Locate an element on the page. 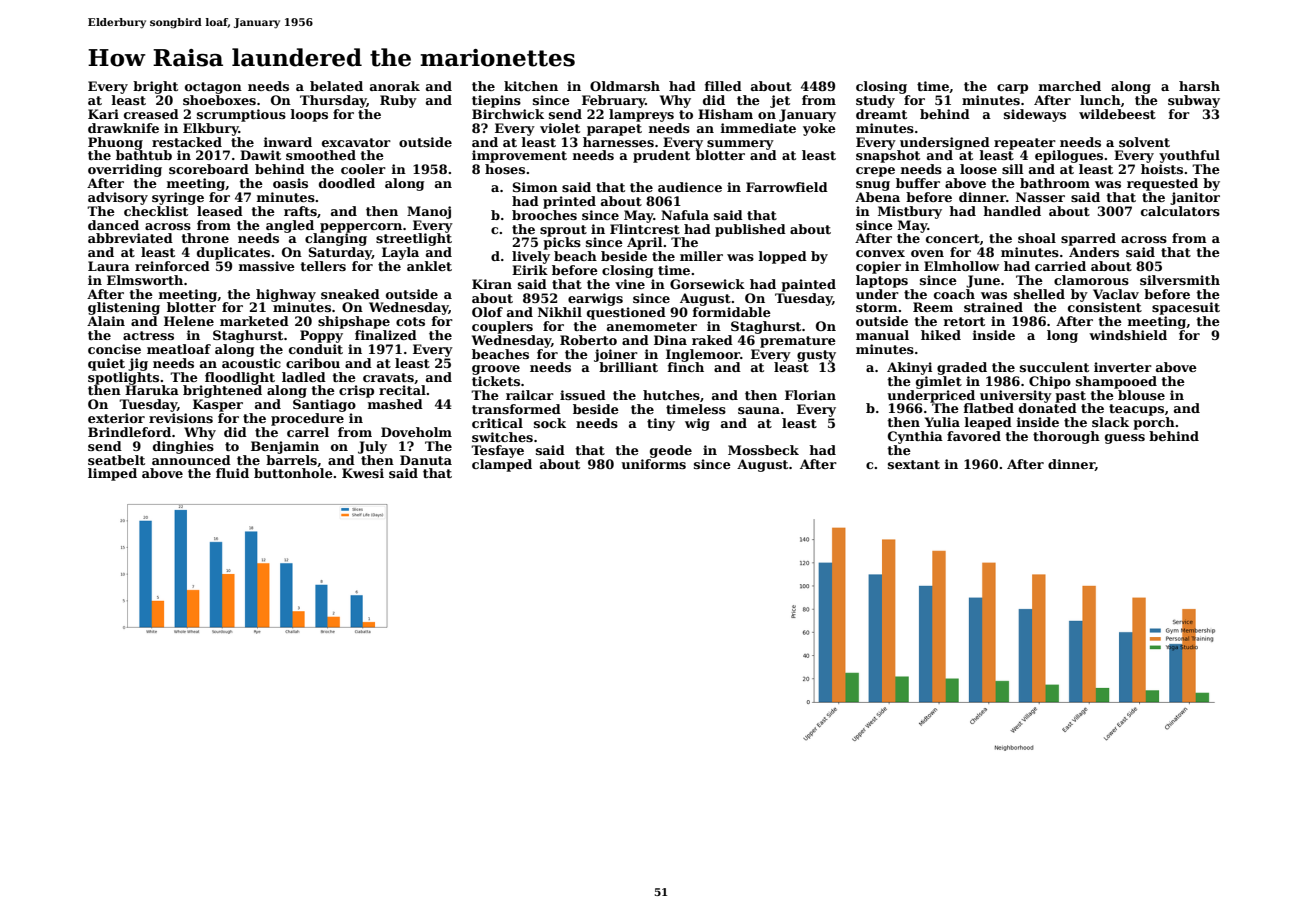  blouse is located at coordinates (1141, 395).
